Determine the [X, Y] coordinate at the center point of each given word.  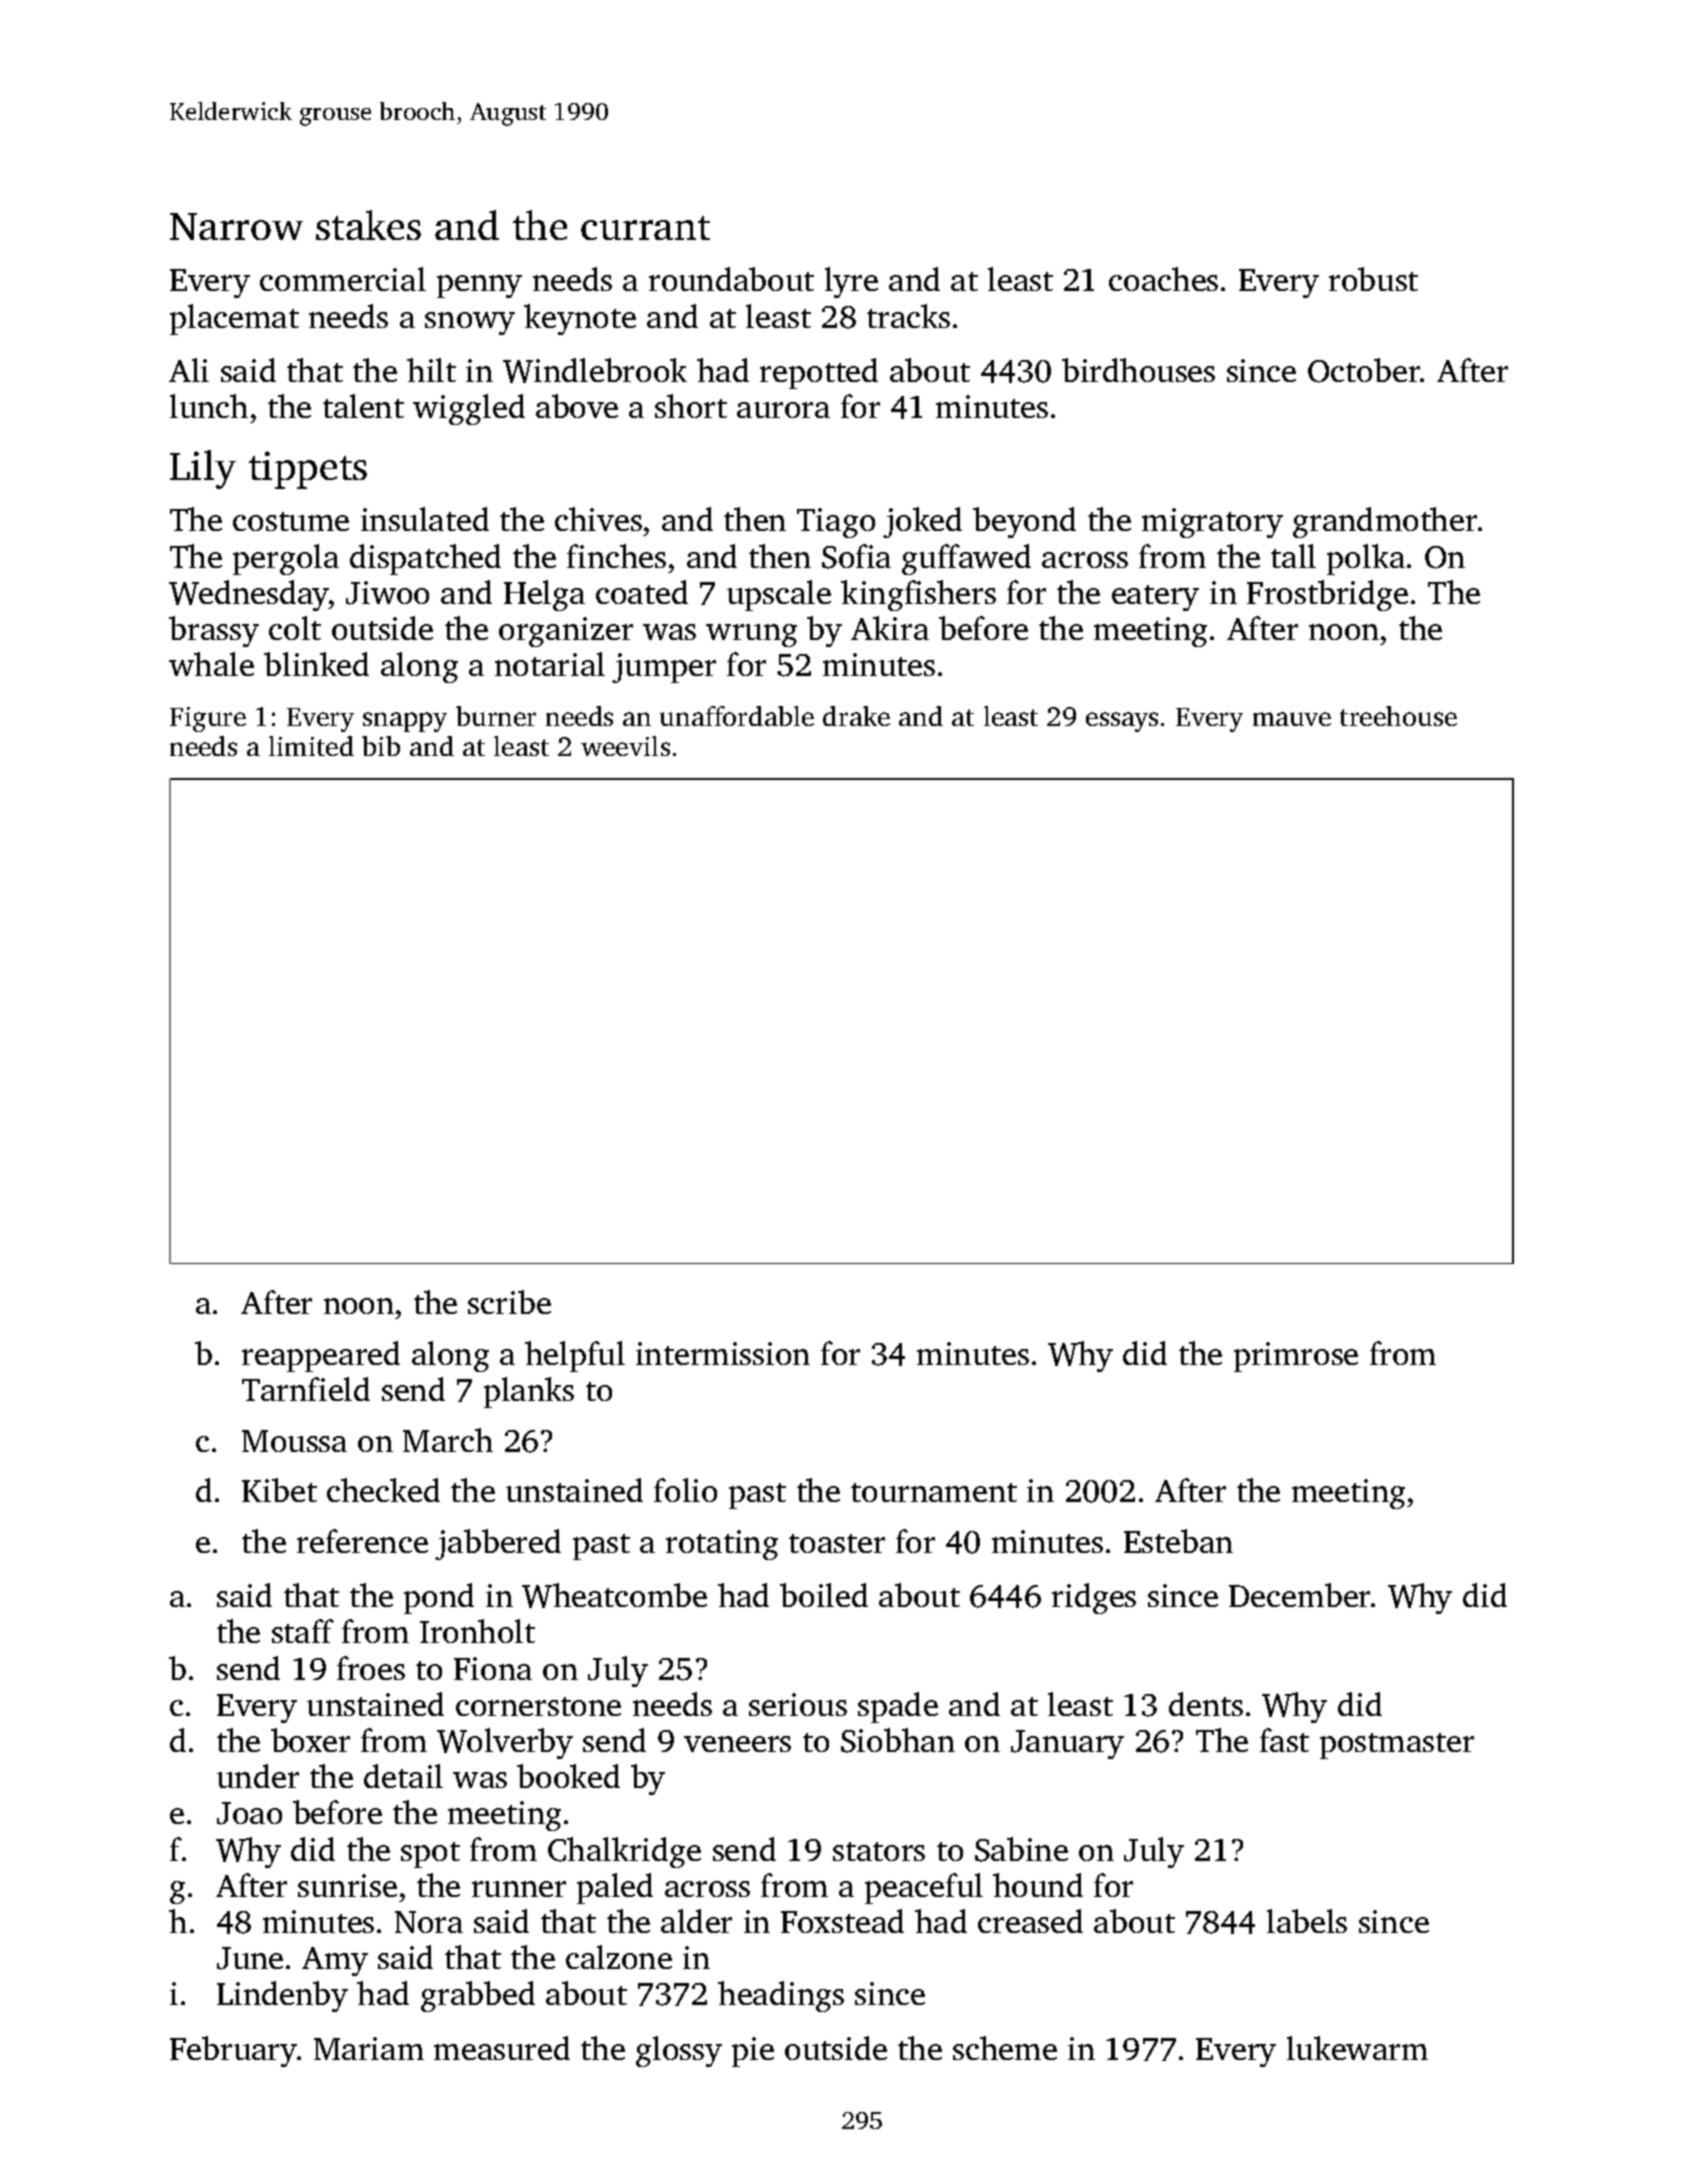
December [1299, 1595]
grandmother [1385, 522]
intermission [723, 1353]
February [233, 2051]
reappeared [321, 1356]
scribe [509, 1302]
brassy [214, 631]
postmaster [1397, 1746]
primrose [1296, 1357]
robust [1373, 279]
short [691, 406]
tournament [934, 1492]
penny [479, 286]
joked [922, 522]
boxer [310, 1740]
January [1067, 1744]
